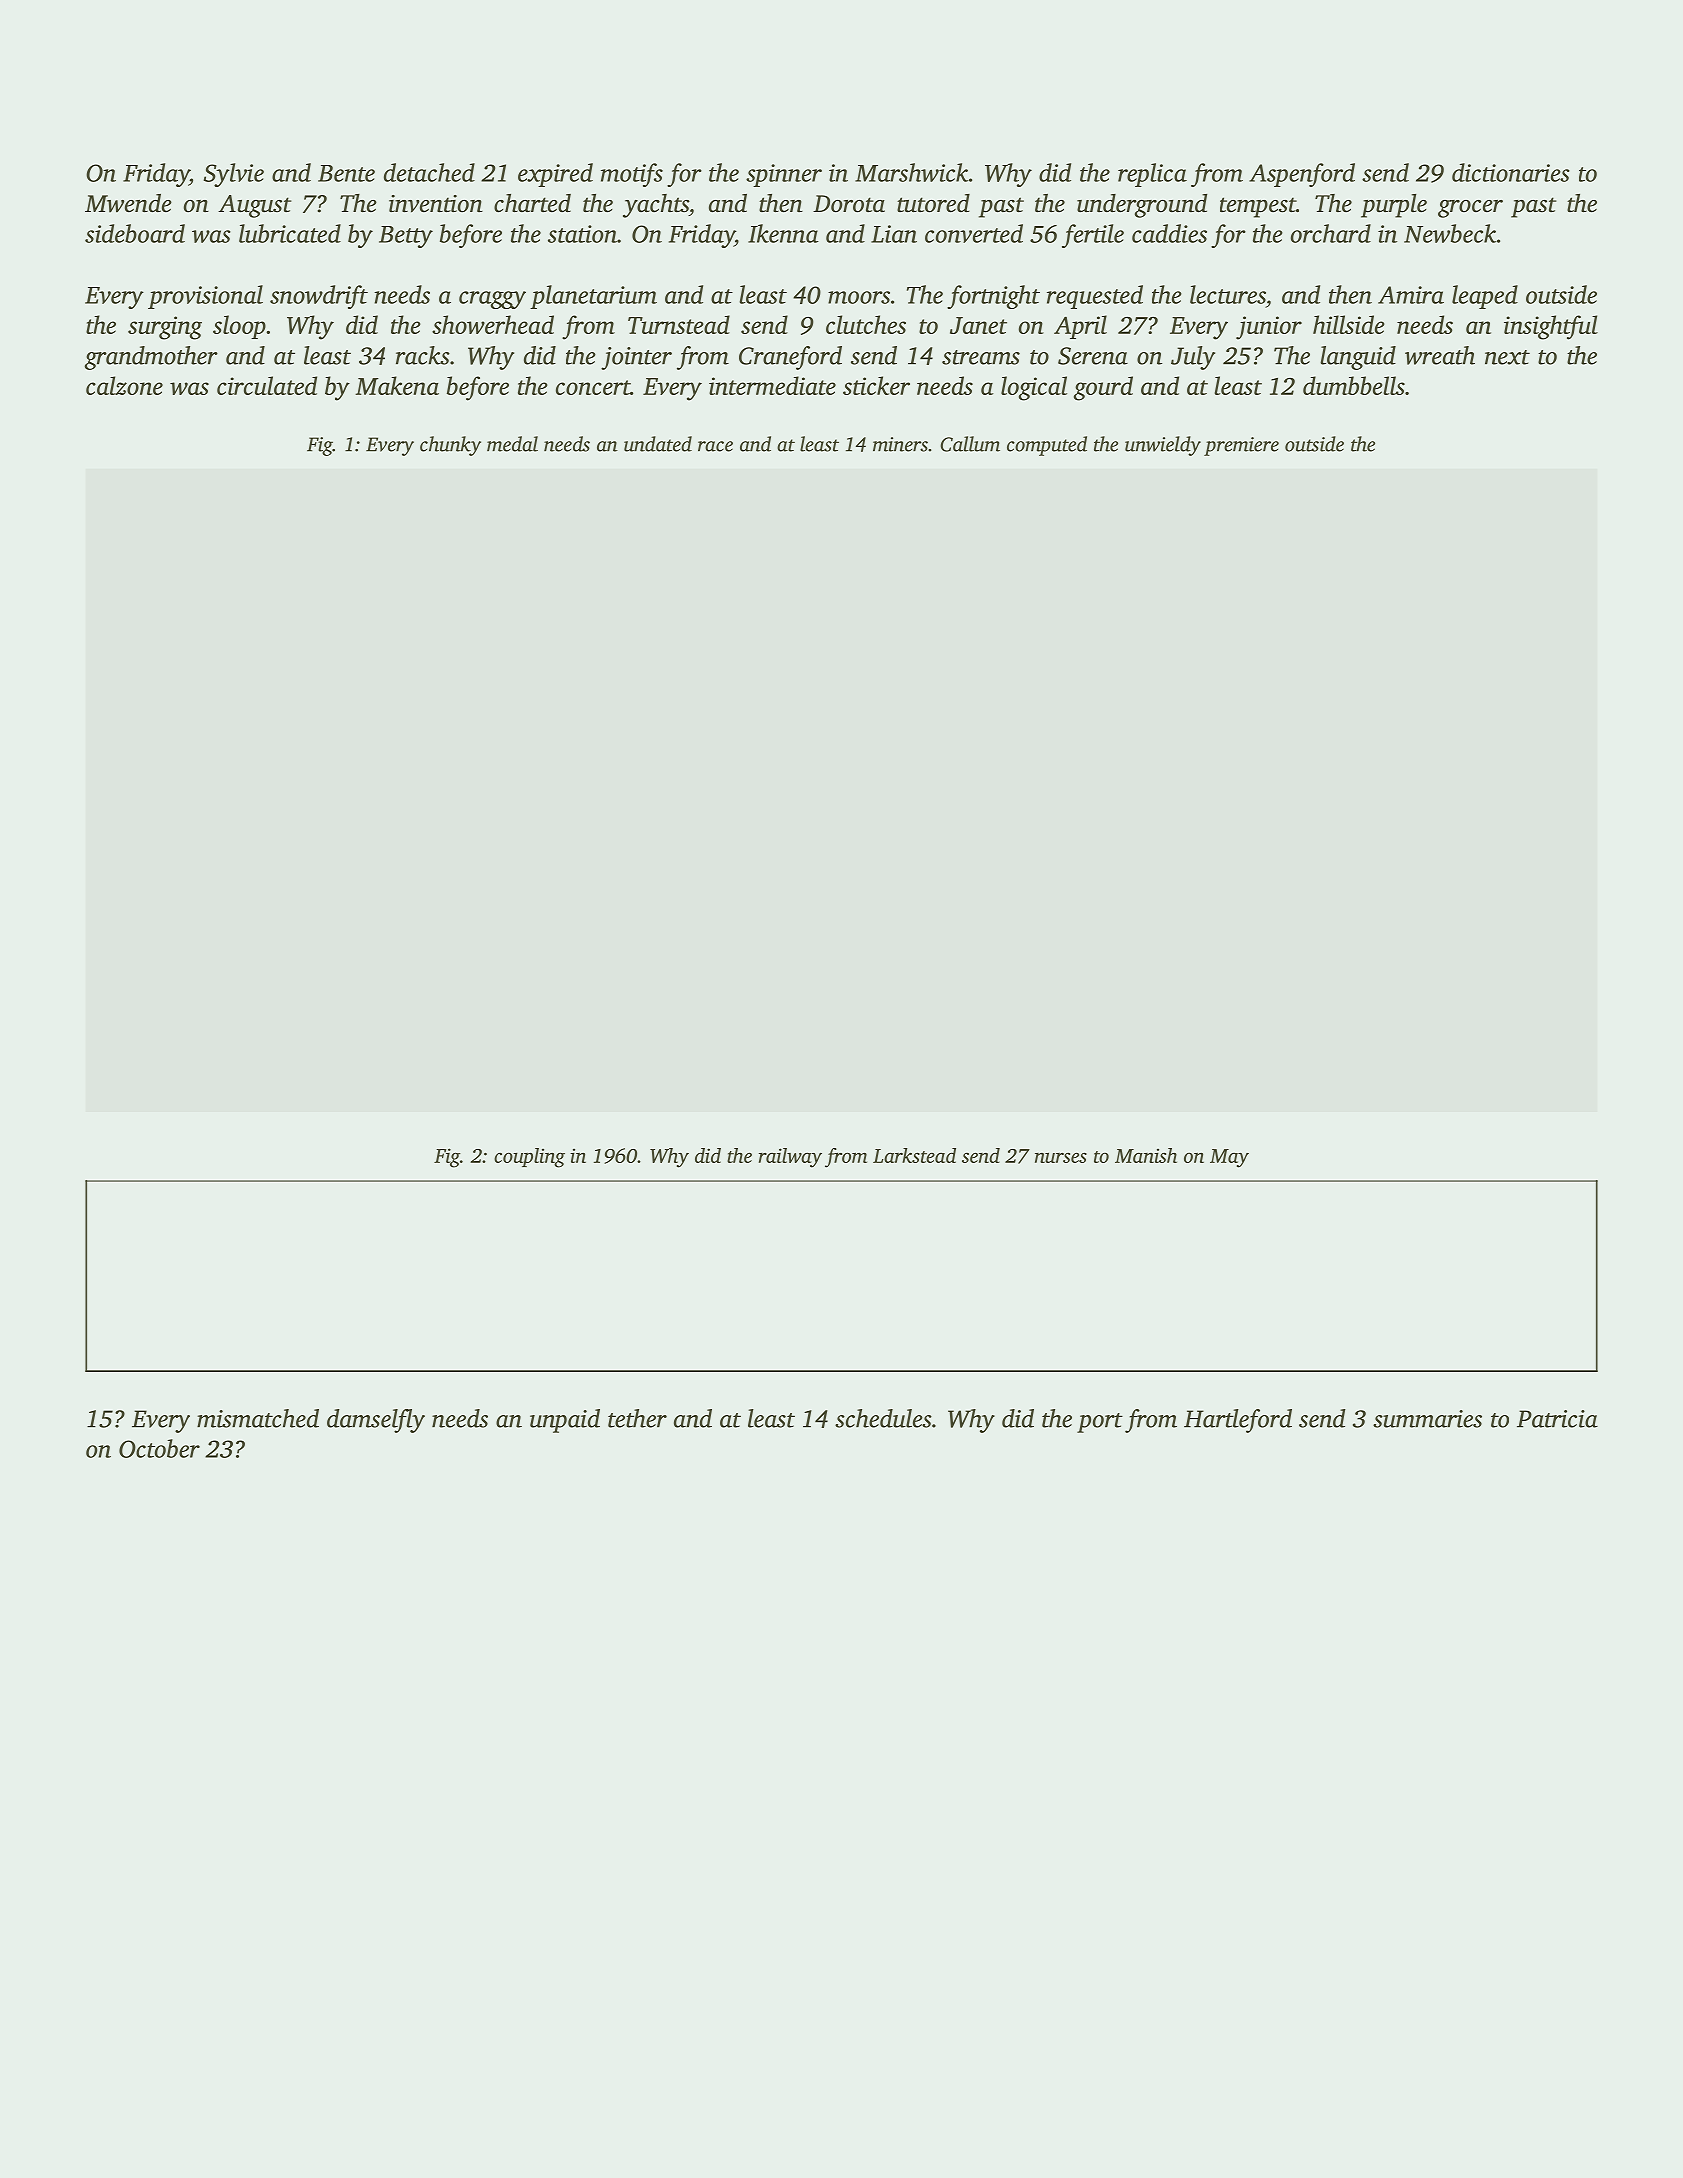 This page has width=1683, height=2178. Describe the element at coordinates (1229, 1158) in the page. I see `May` at that location.
